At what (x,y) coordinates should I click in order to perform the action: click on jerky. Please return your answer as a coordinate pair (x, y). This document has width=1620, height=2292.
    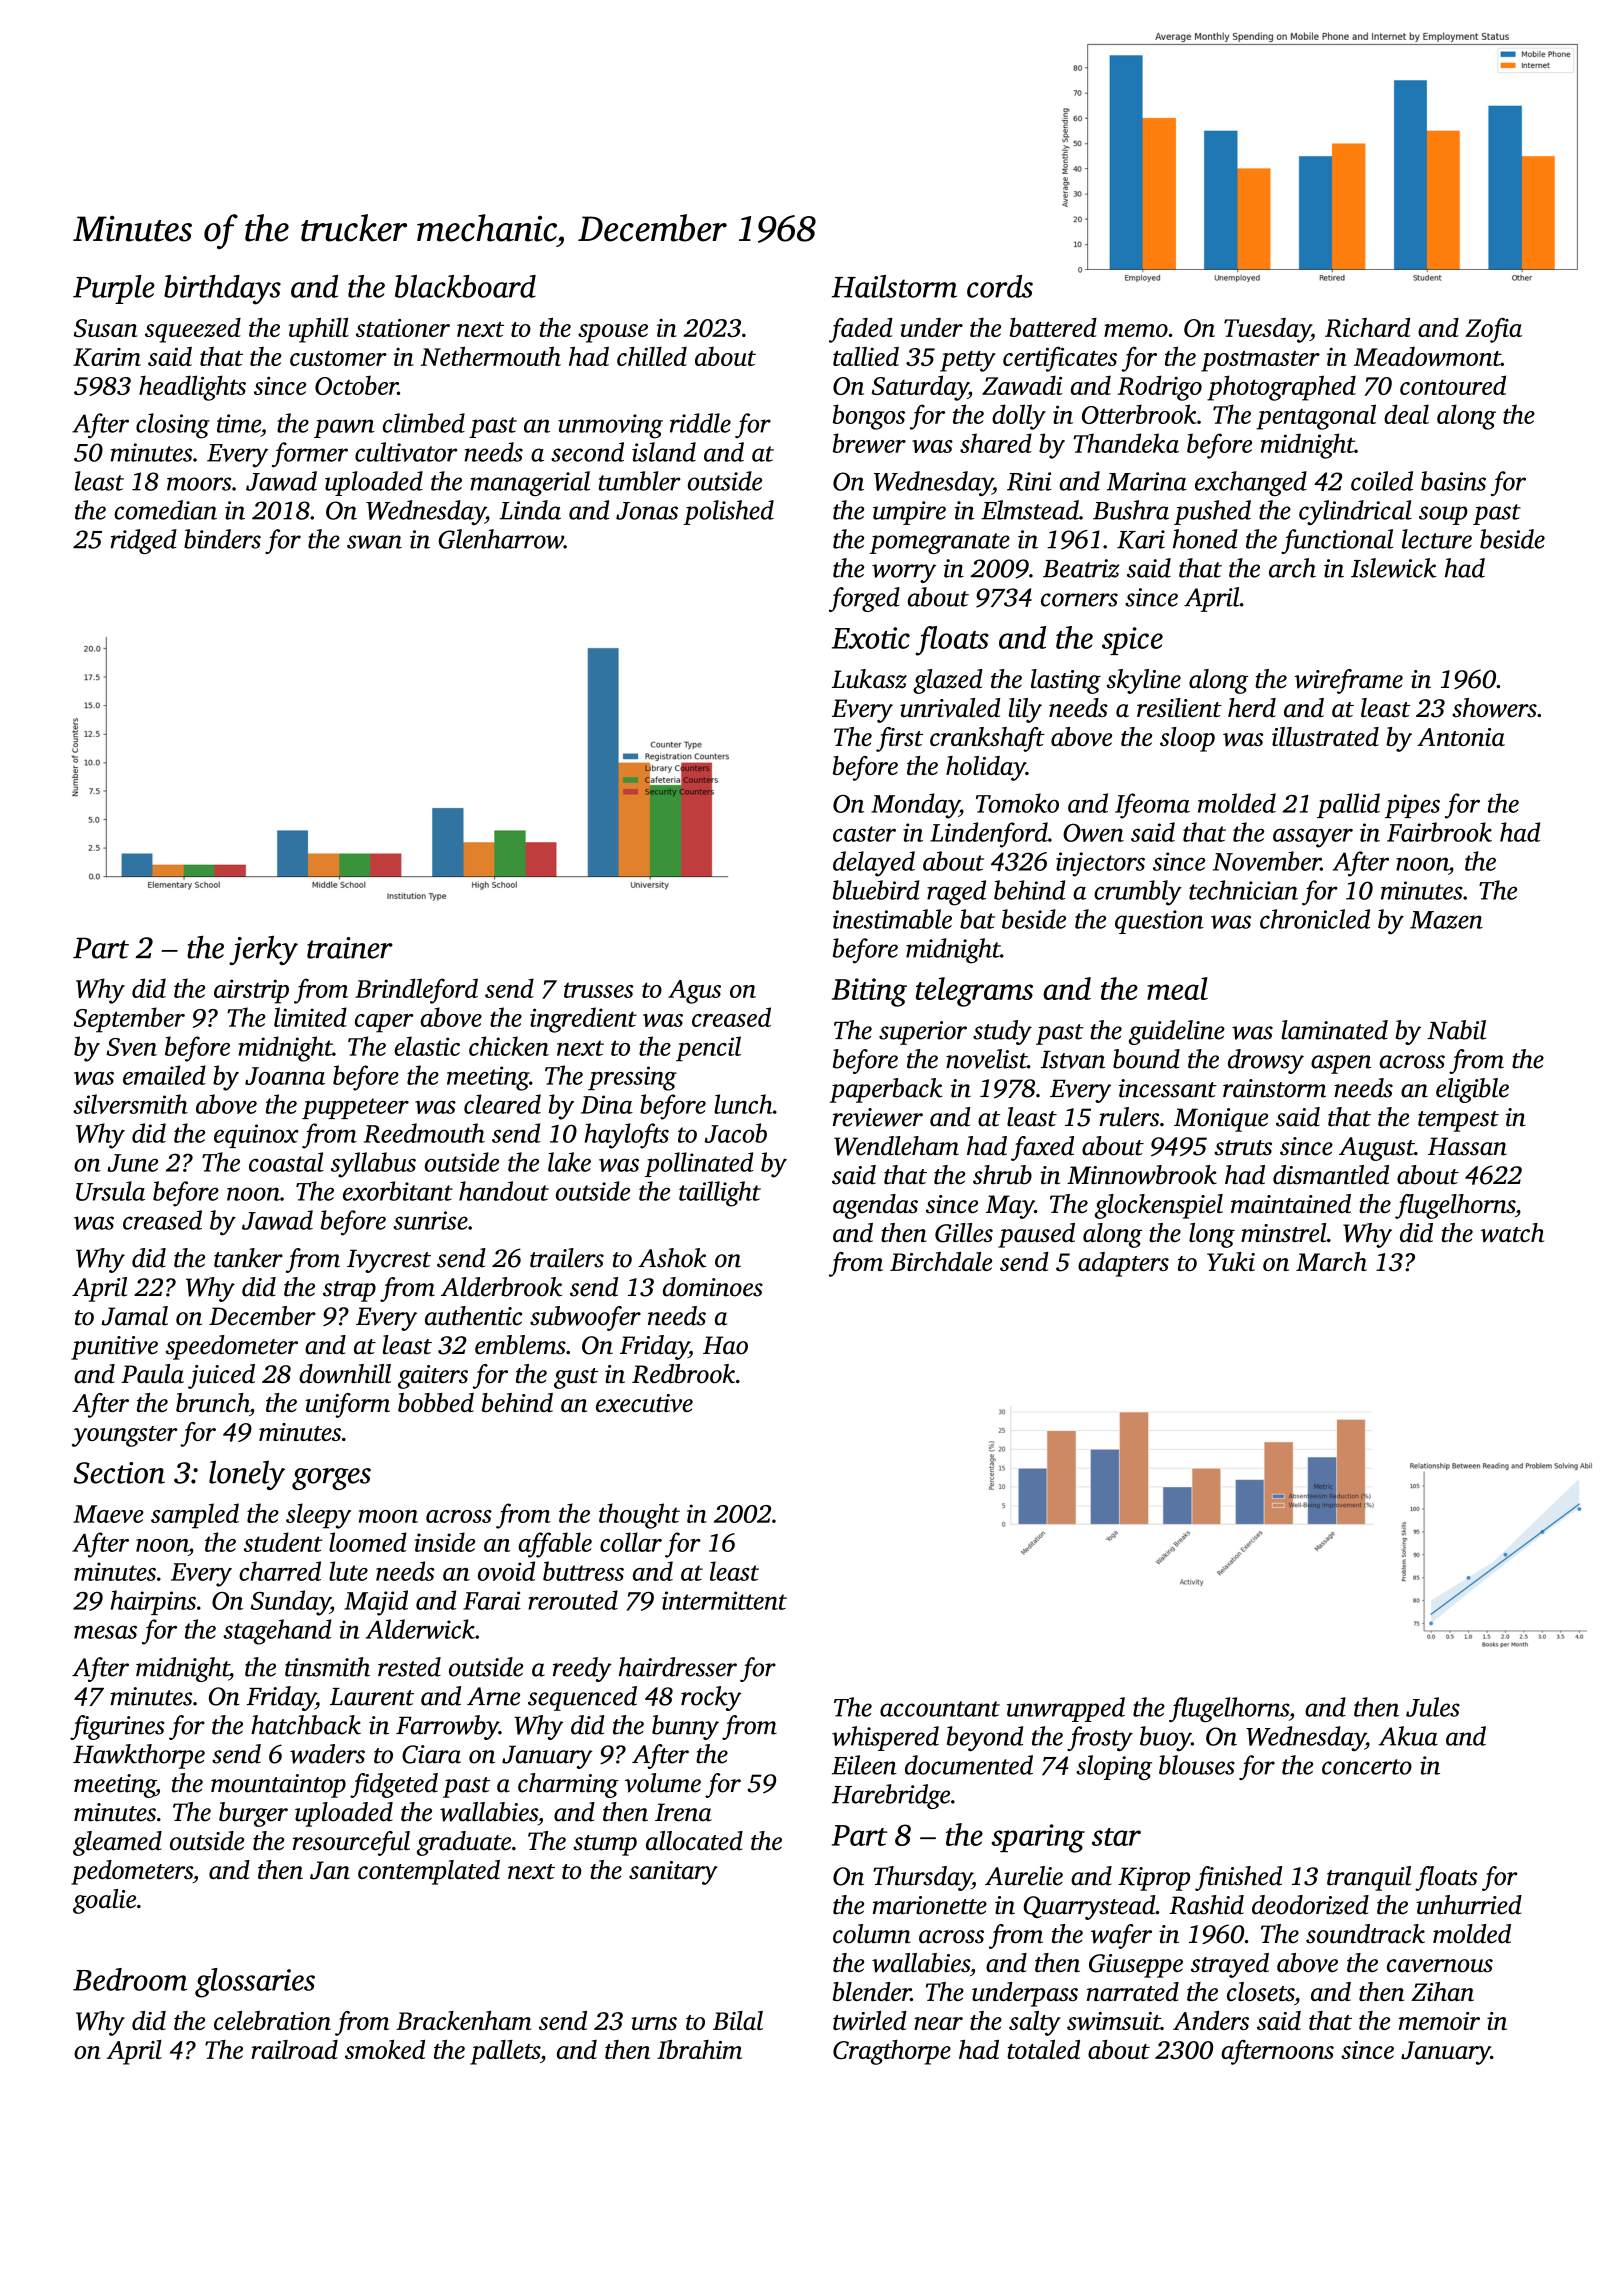
    Looking at the image, I should click on (263, 950).
